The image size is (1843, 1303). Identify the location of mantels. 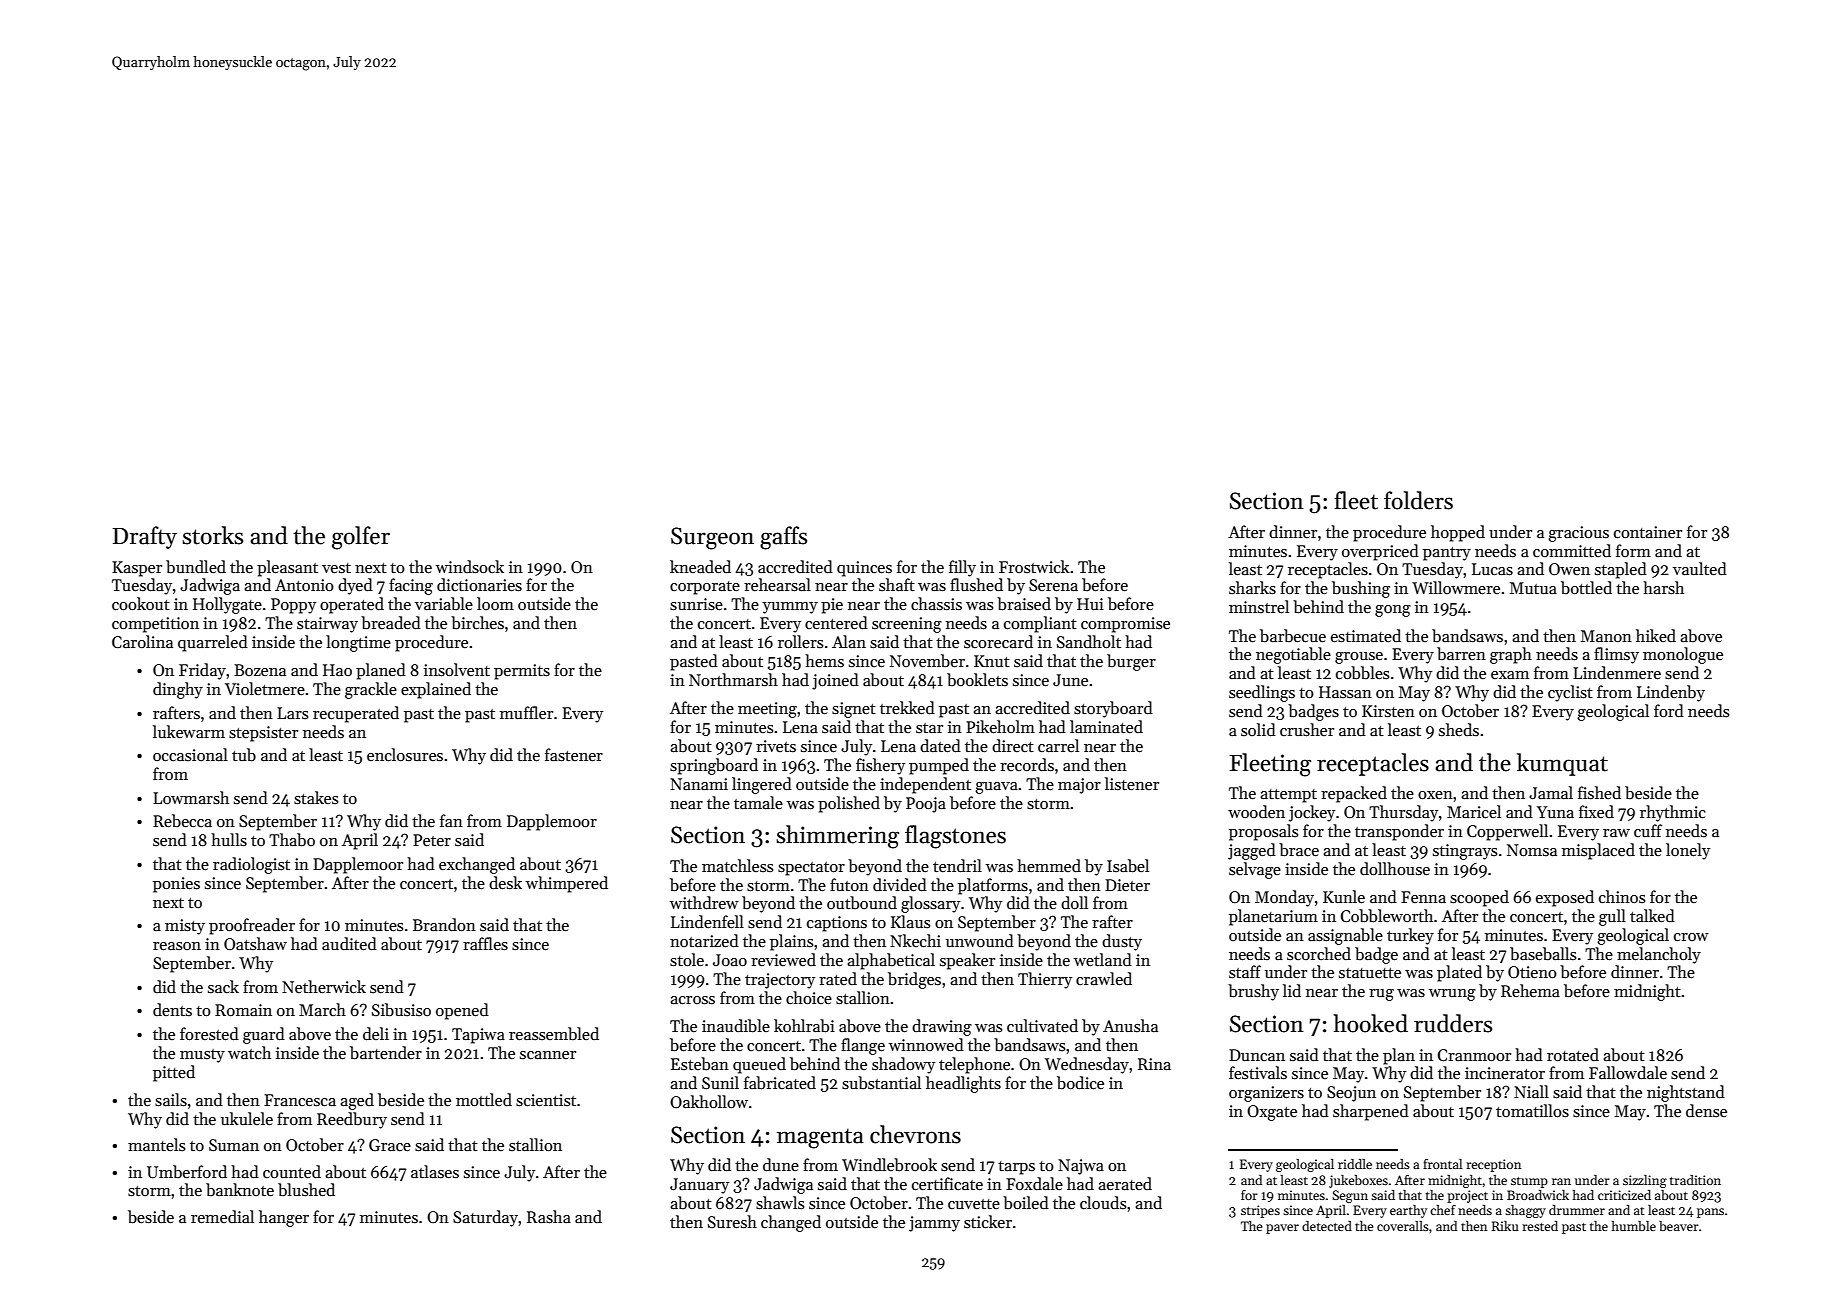
(156, 1144).
